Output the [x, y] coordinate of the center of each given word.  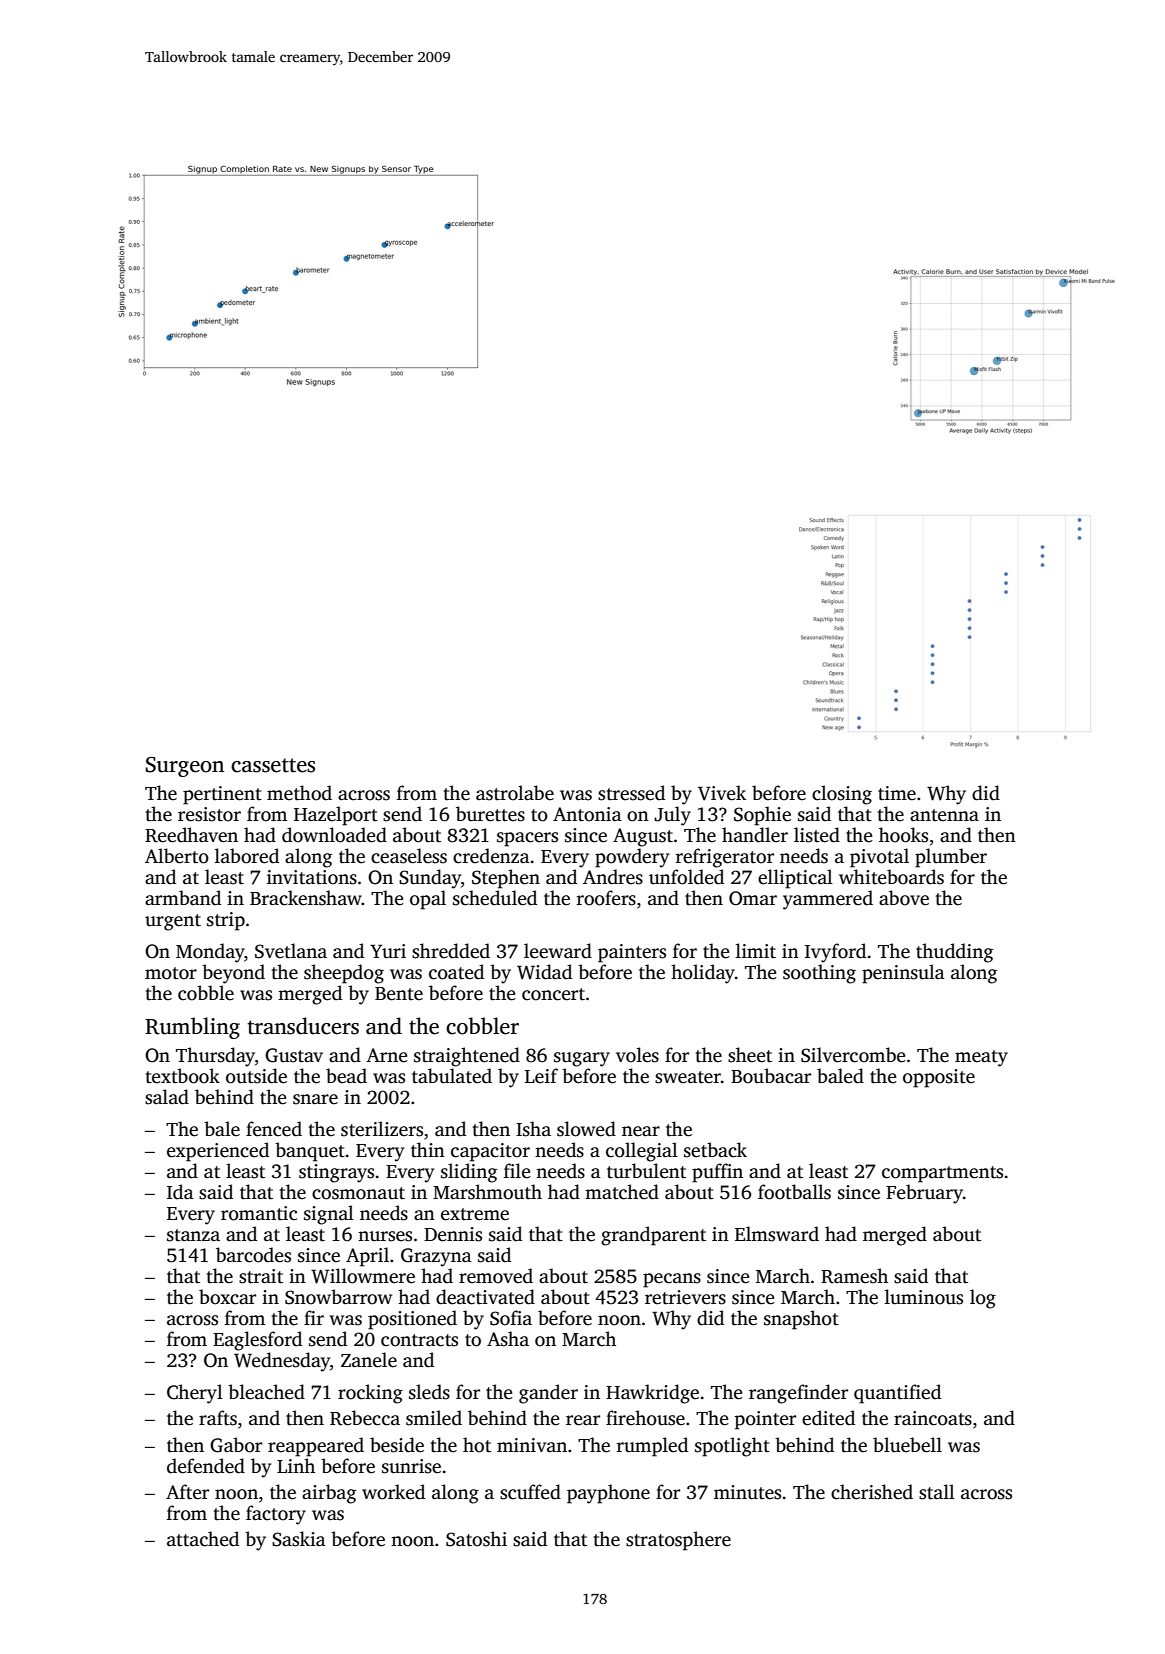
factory [276, 1515]
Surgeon [185, 767]
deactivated [485, 1297]
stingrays [336, 1173]
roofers [606, 898]
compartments [942, 1174]
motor [171, 973]
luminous [924, 1297]
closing [842, 795]
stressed [631, 793]
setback [715, 1150]
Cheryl [195, 1394]
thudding [954, 953]
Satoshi [476, 1539]
